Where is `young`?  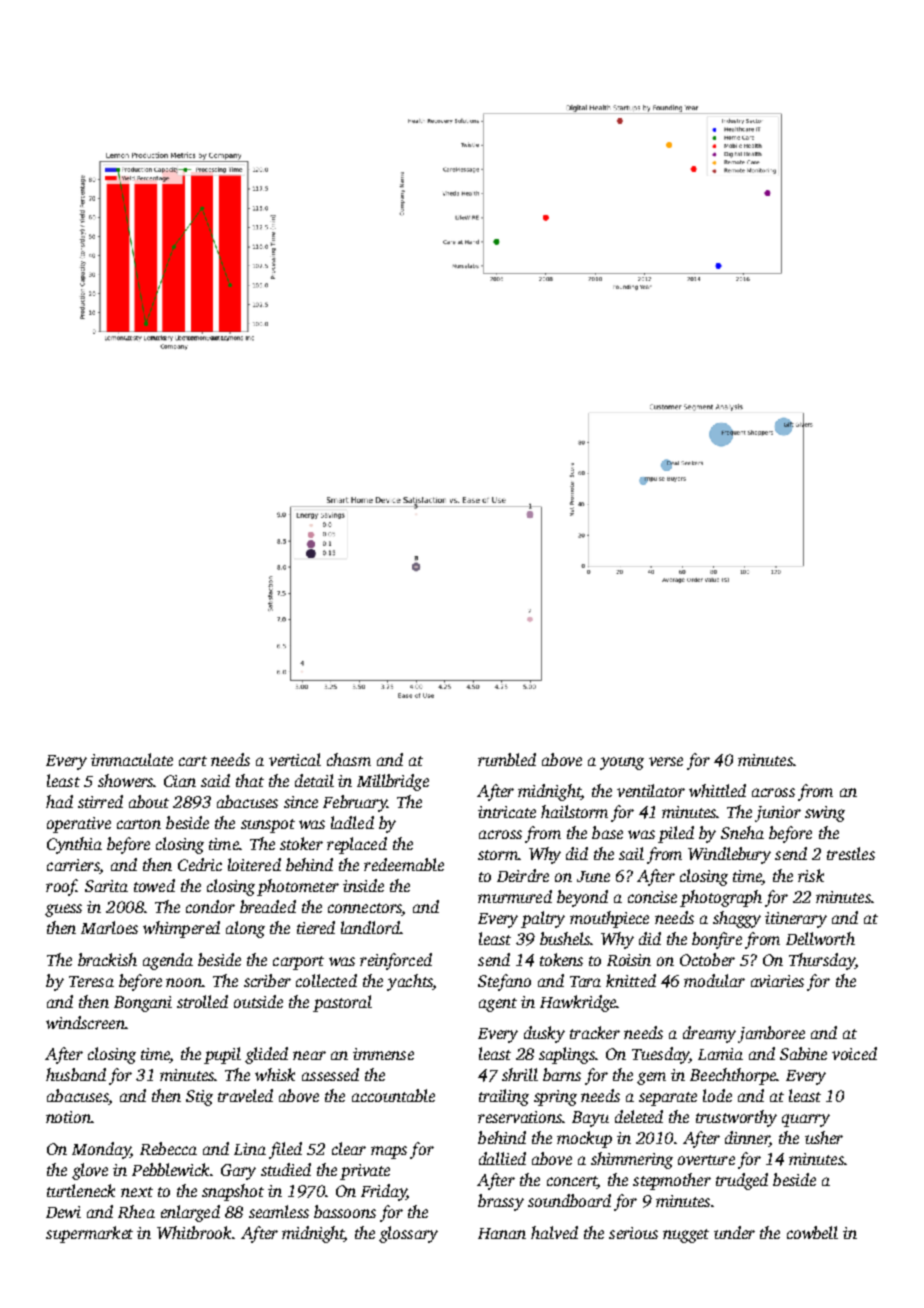 young is located at coordinates (622, 763).
